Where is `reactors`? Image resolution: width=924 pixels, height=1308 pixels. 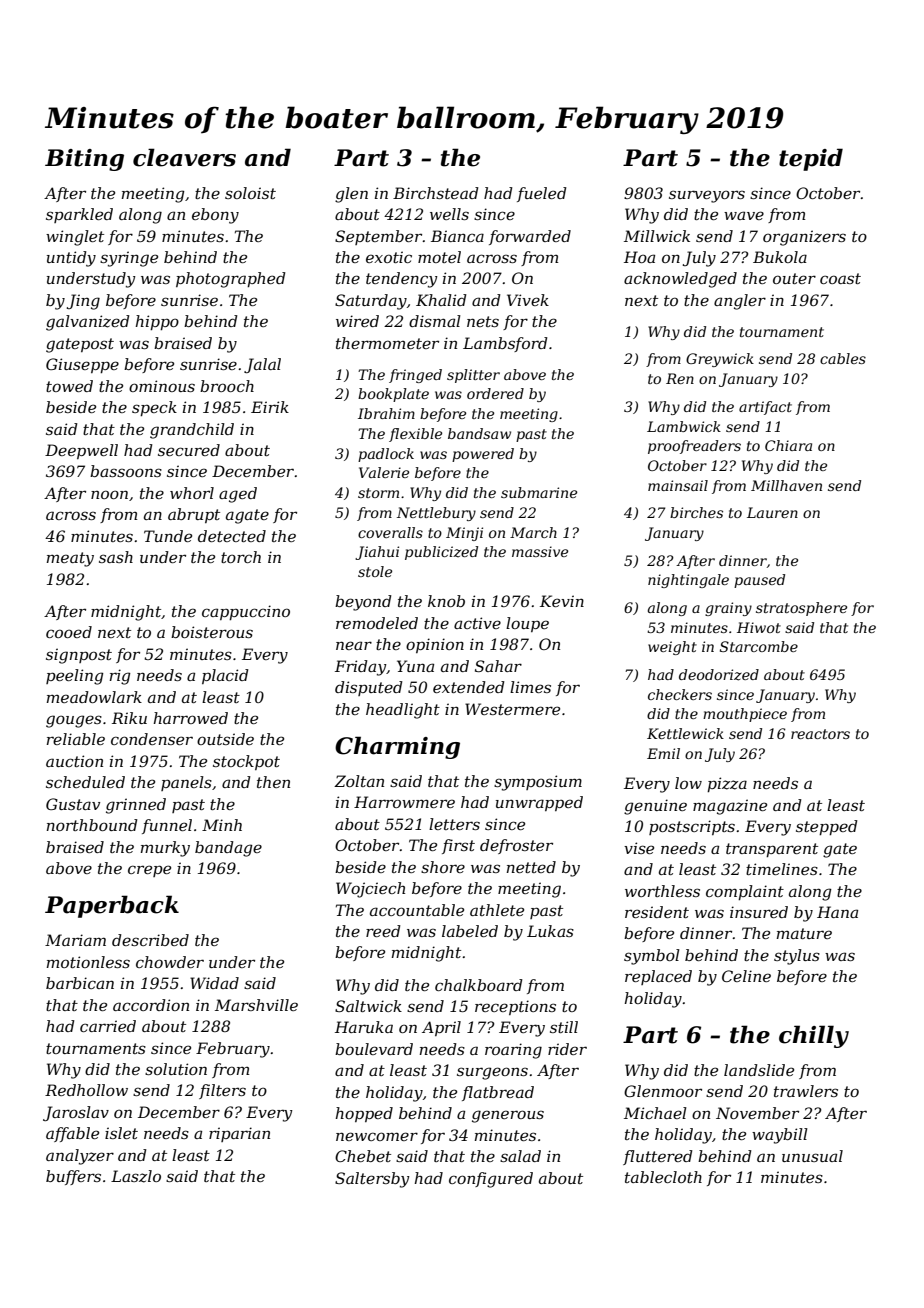 reactors is located at coordinates (820, 734).
